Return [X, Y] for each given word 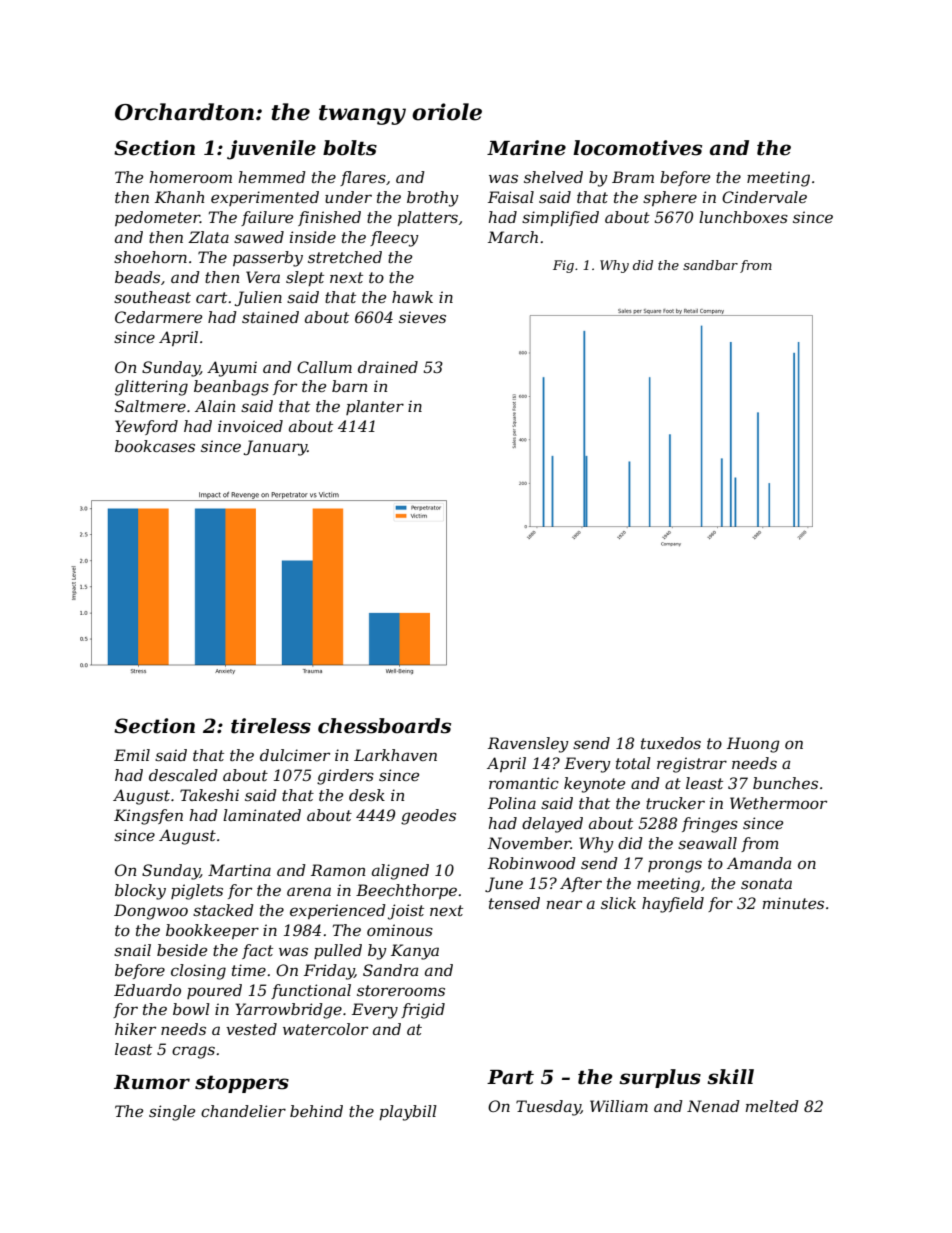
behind [316, 1111]
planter [375, 407]
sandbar [710, 265]
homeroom [190, 177]
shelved [553, 177]
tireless [271, 726]
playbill [408, 1113]
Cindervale [764, 197]
